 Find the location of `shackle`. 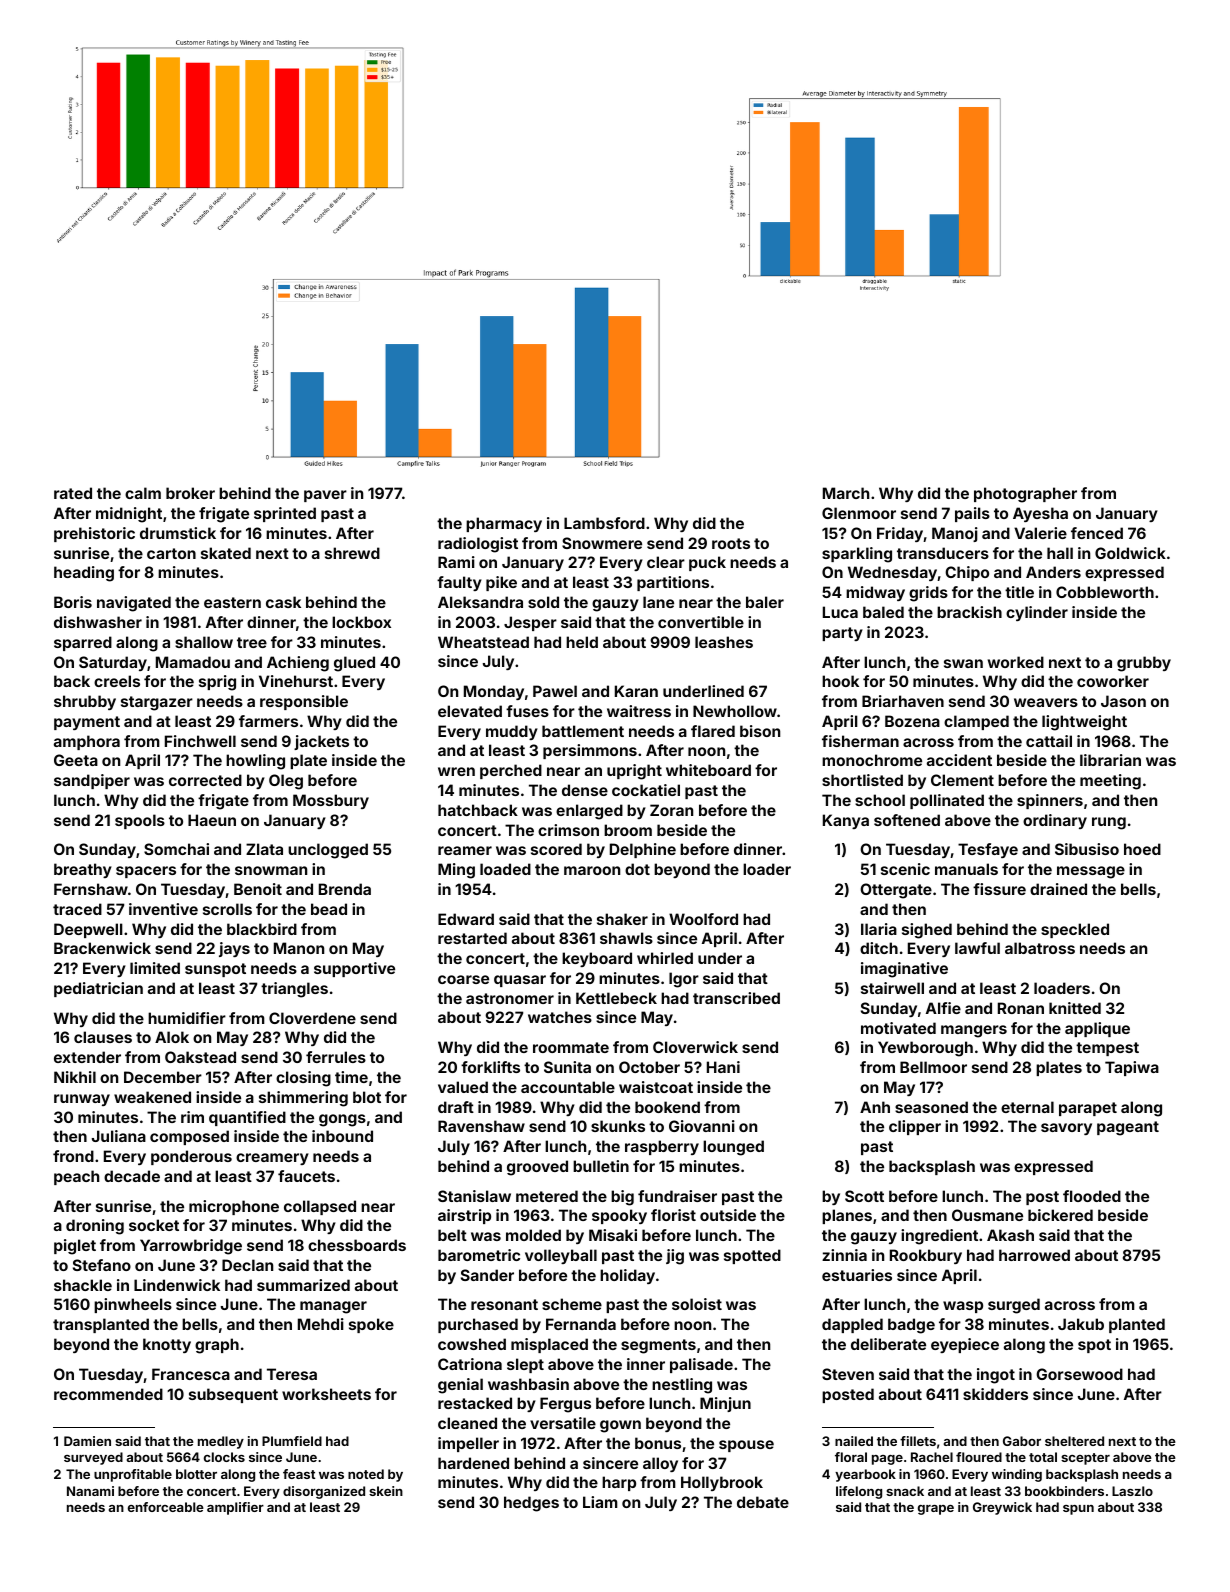

shackle is located at coordinates (83, 1285).
